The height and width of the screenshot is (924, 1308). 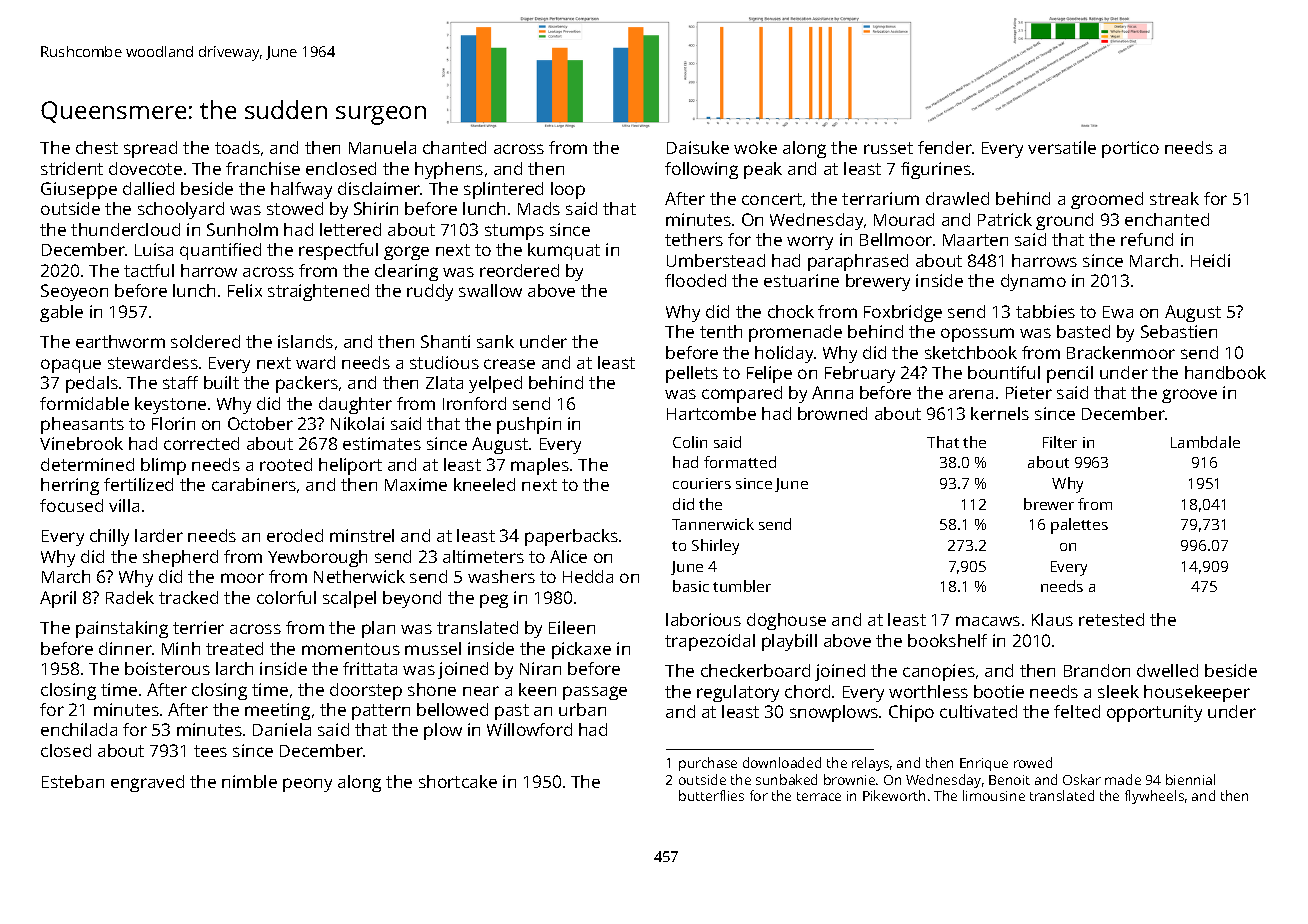 What do you see at coordinates (988, 621) in the screenshot?
I see `macaws` at bounding box center [988, 621].
